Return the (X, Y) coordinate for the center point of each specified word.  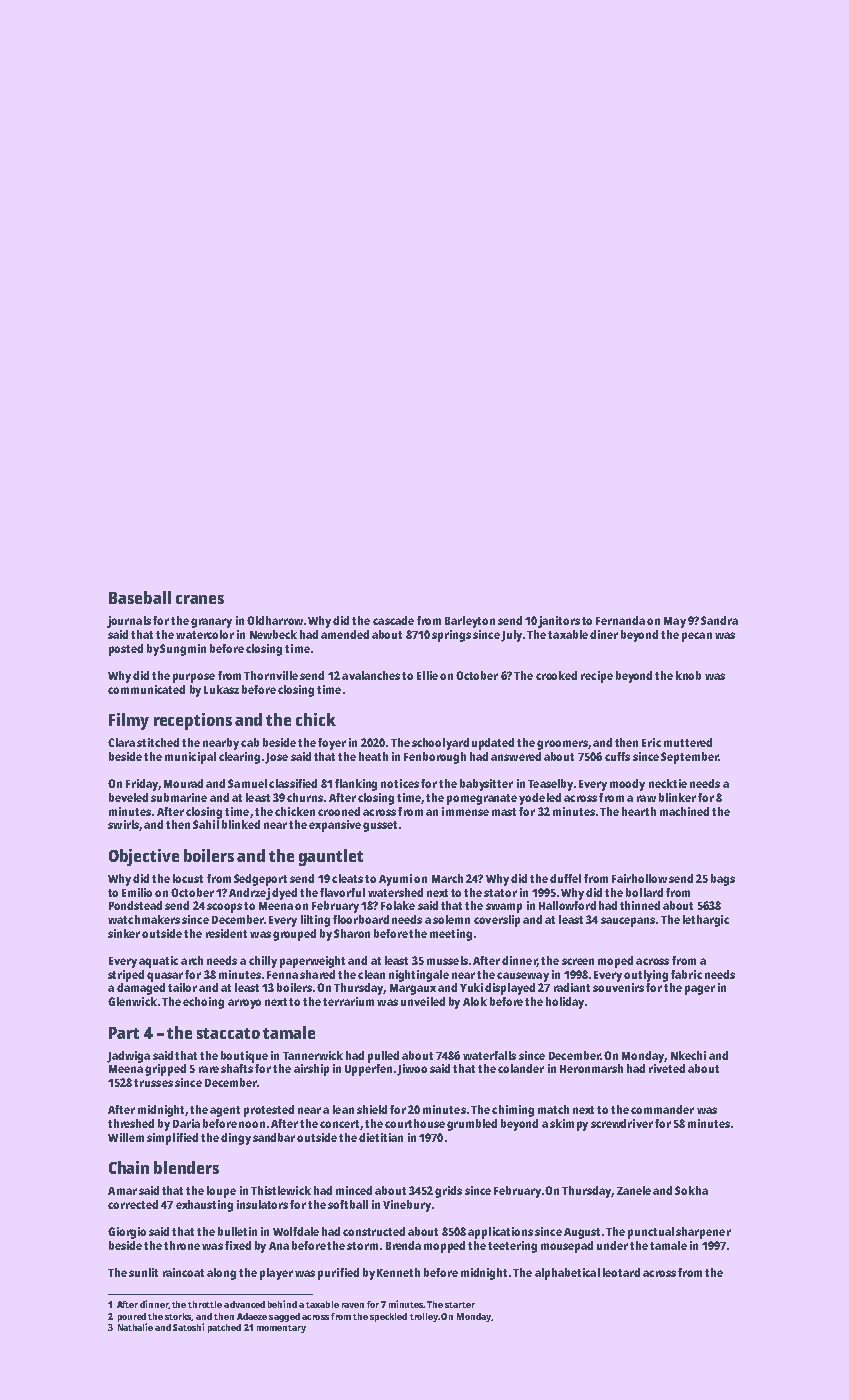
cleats (347, 878)
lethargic (706, 921)
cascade (393, 620)
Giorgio (127, 1233)
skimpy (569, 1125)
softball (348, 1204)
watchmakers (144, 919)
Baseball (140, 597)
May (675, 622)
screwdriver (622, 1123)
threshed (131, 1123)
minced (354, 1190)
